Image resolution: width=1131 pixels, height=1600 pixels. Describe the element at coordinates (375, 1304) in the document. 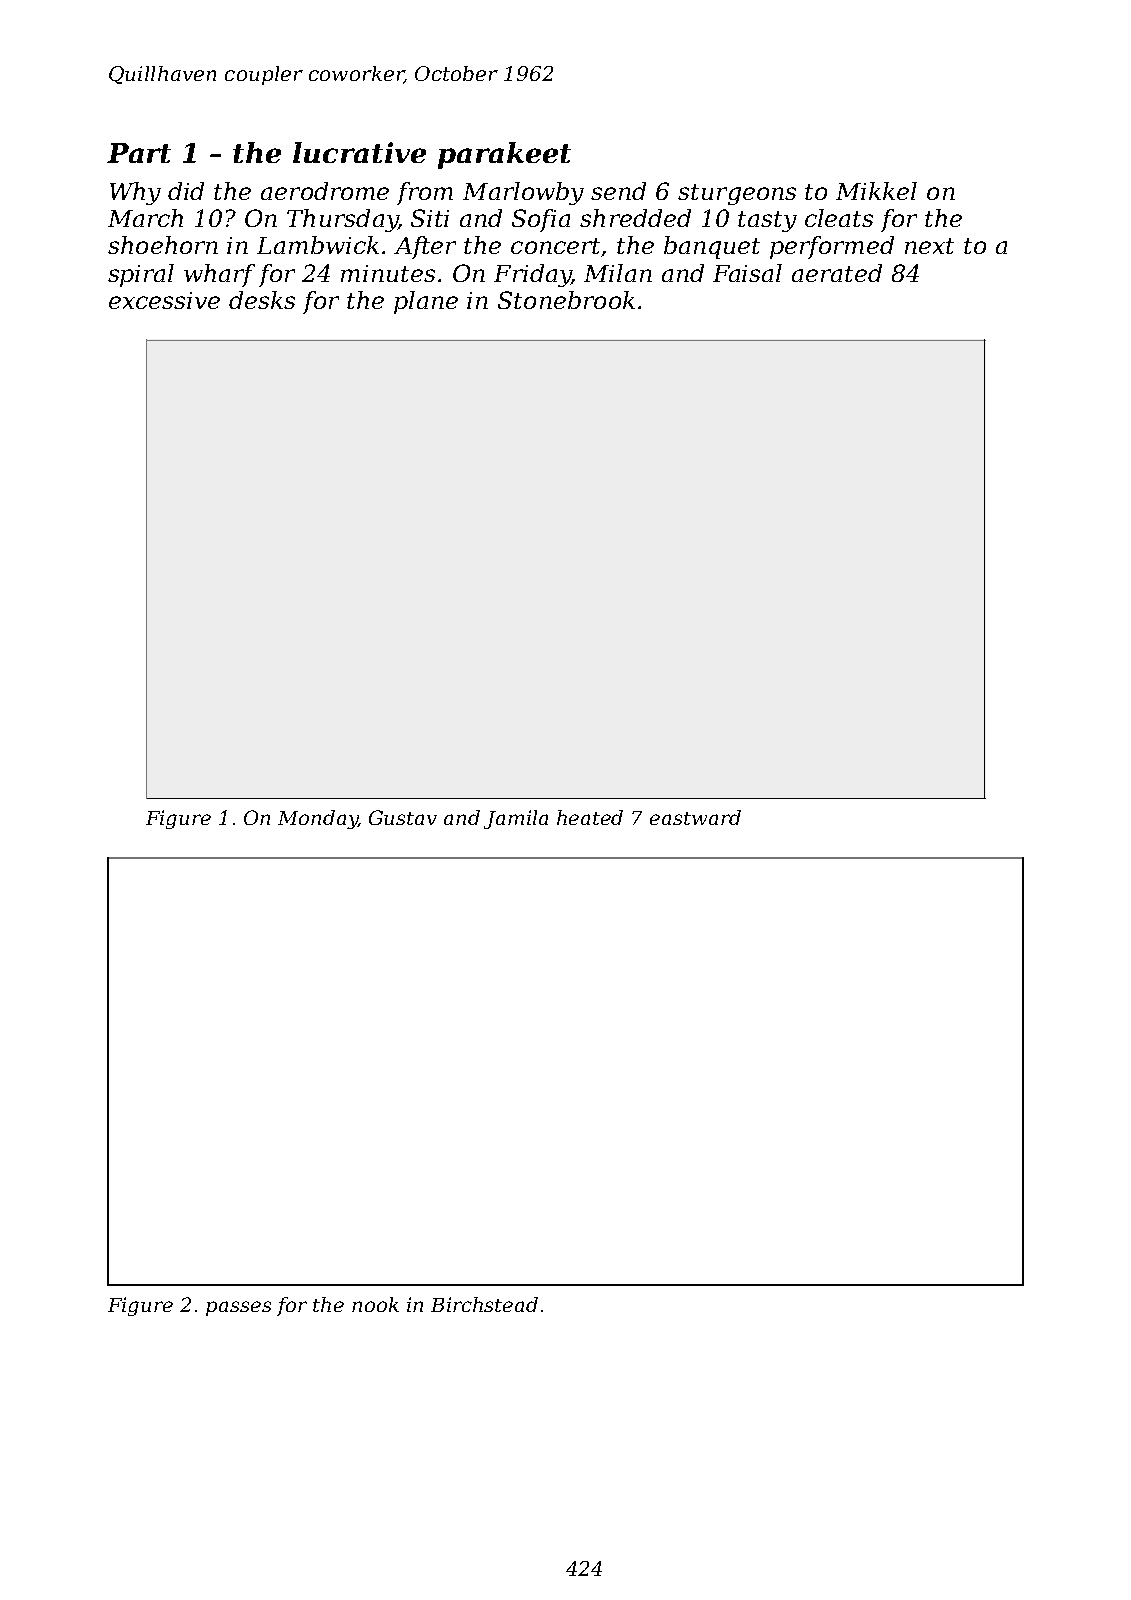

I see `nook` at that location.
